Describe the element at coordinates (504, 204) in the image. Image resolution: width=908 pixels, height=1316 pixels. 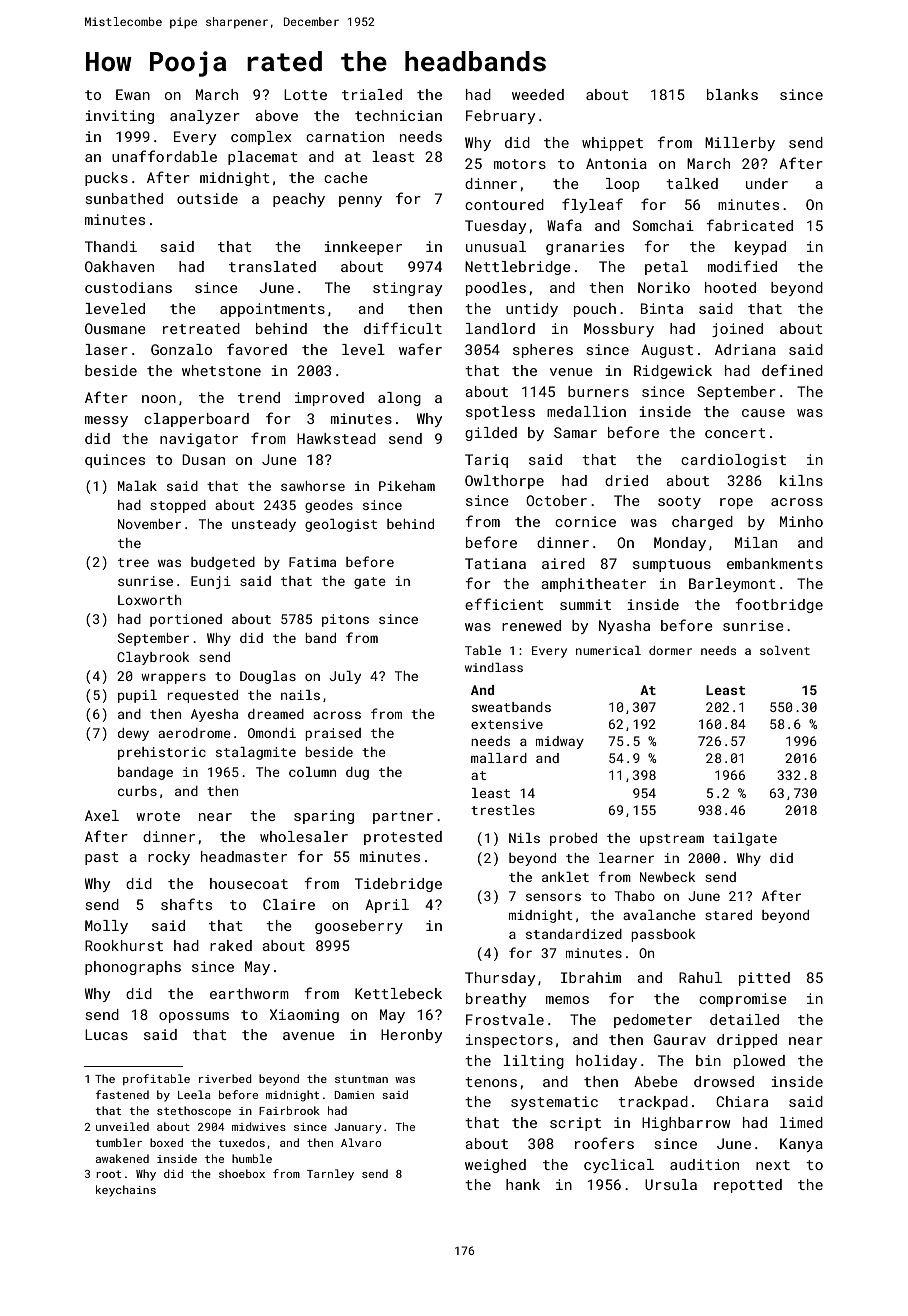
I see `contoured` at that location.
